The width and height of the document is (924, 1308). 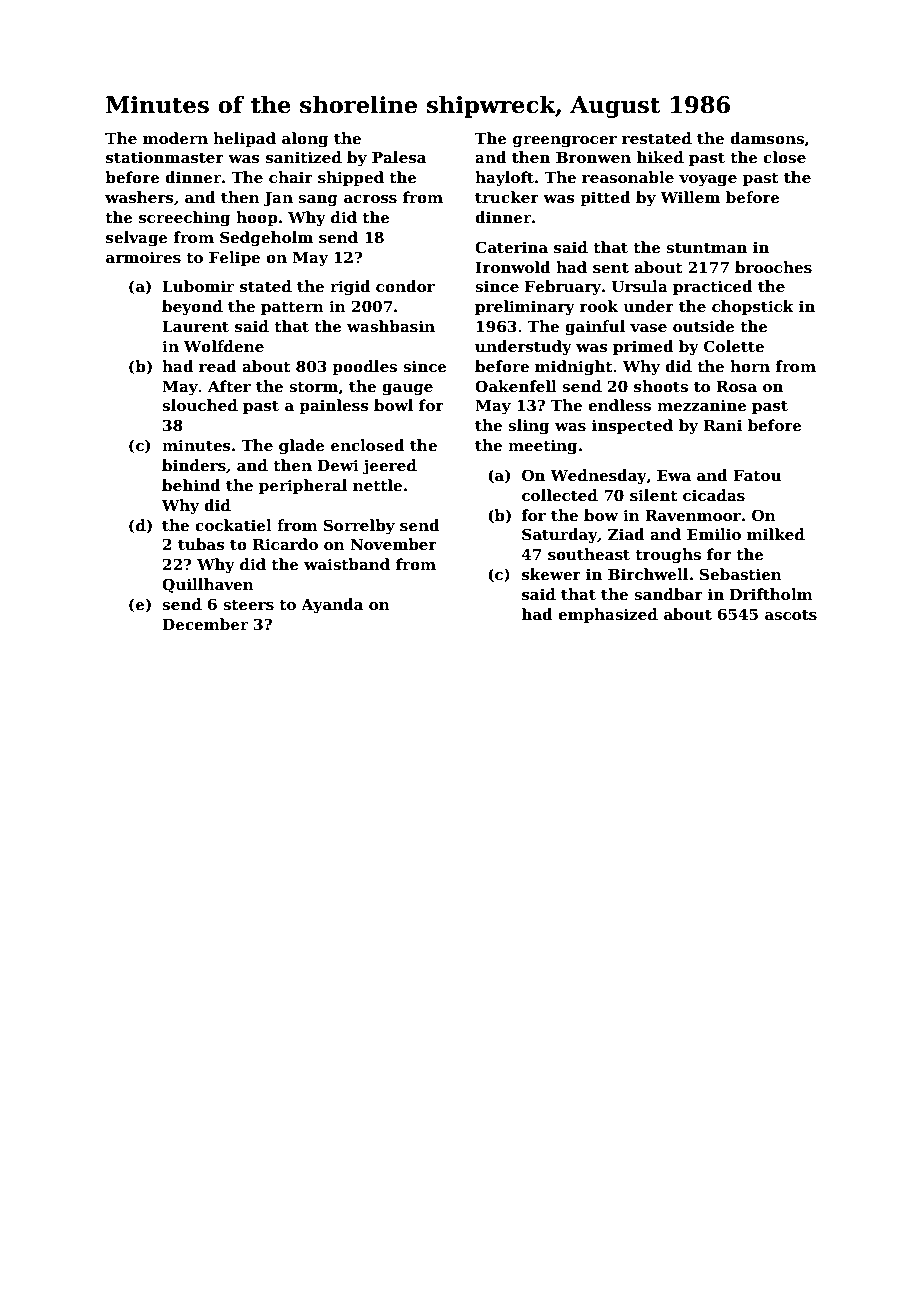 I want to click on painless, so click(x=334, y=406).
